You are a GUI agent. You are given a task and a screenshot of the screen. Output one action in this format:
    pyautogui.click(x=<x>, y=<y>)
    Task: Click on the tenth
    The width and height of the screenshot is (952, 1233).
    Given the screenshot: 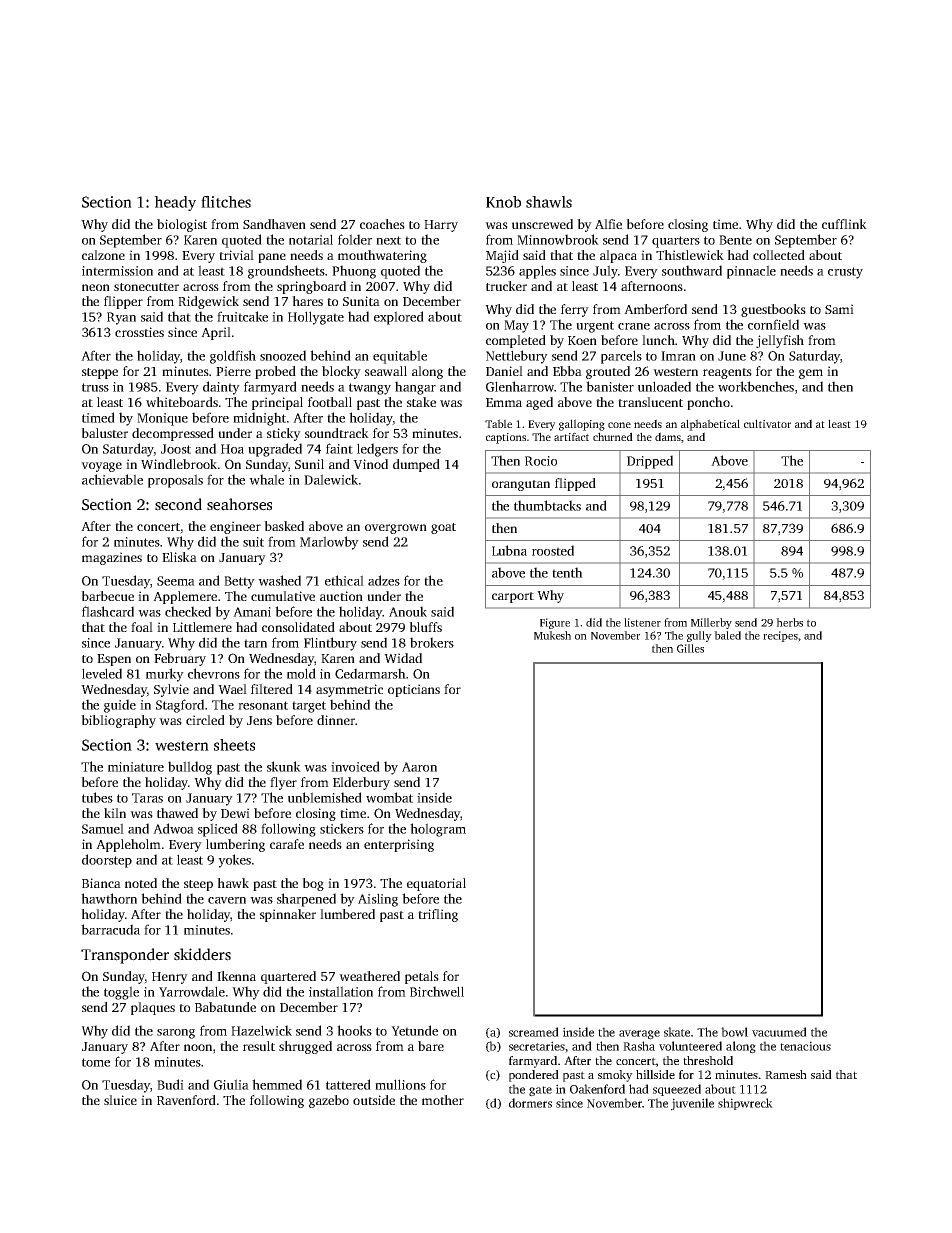 What is the action you would take?
    pyautogui.click(x=567, y=572)
